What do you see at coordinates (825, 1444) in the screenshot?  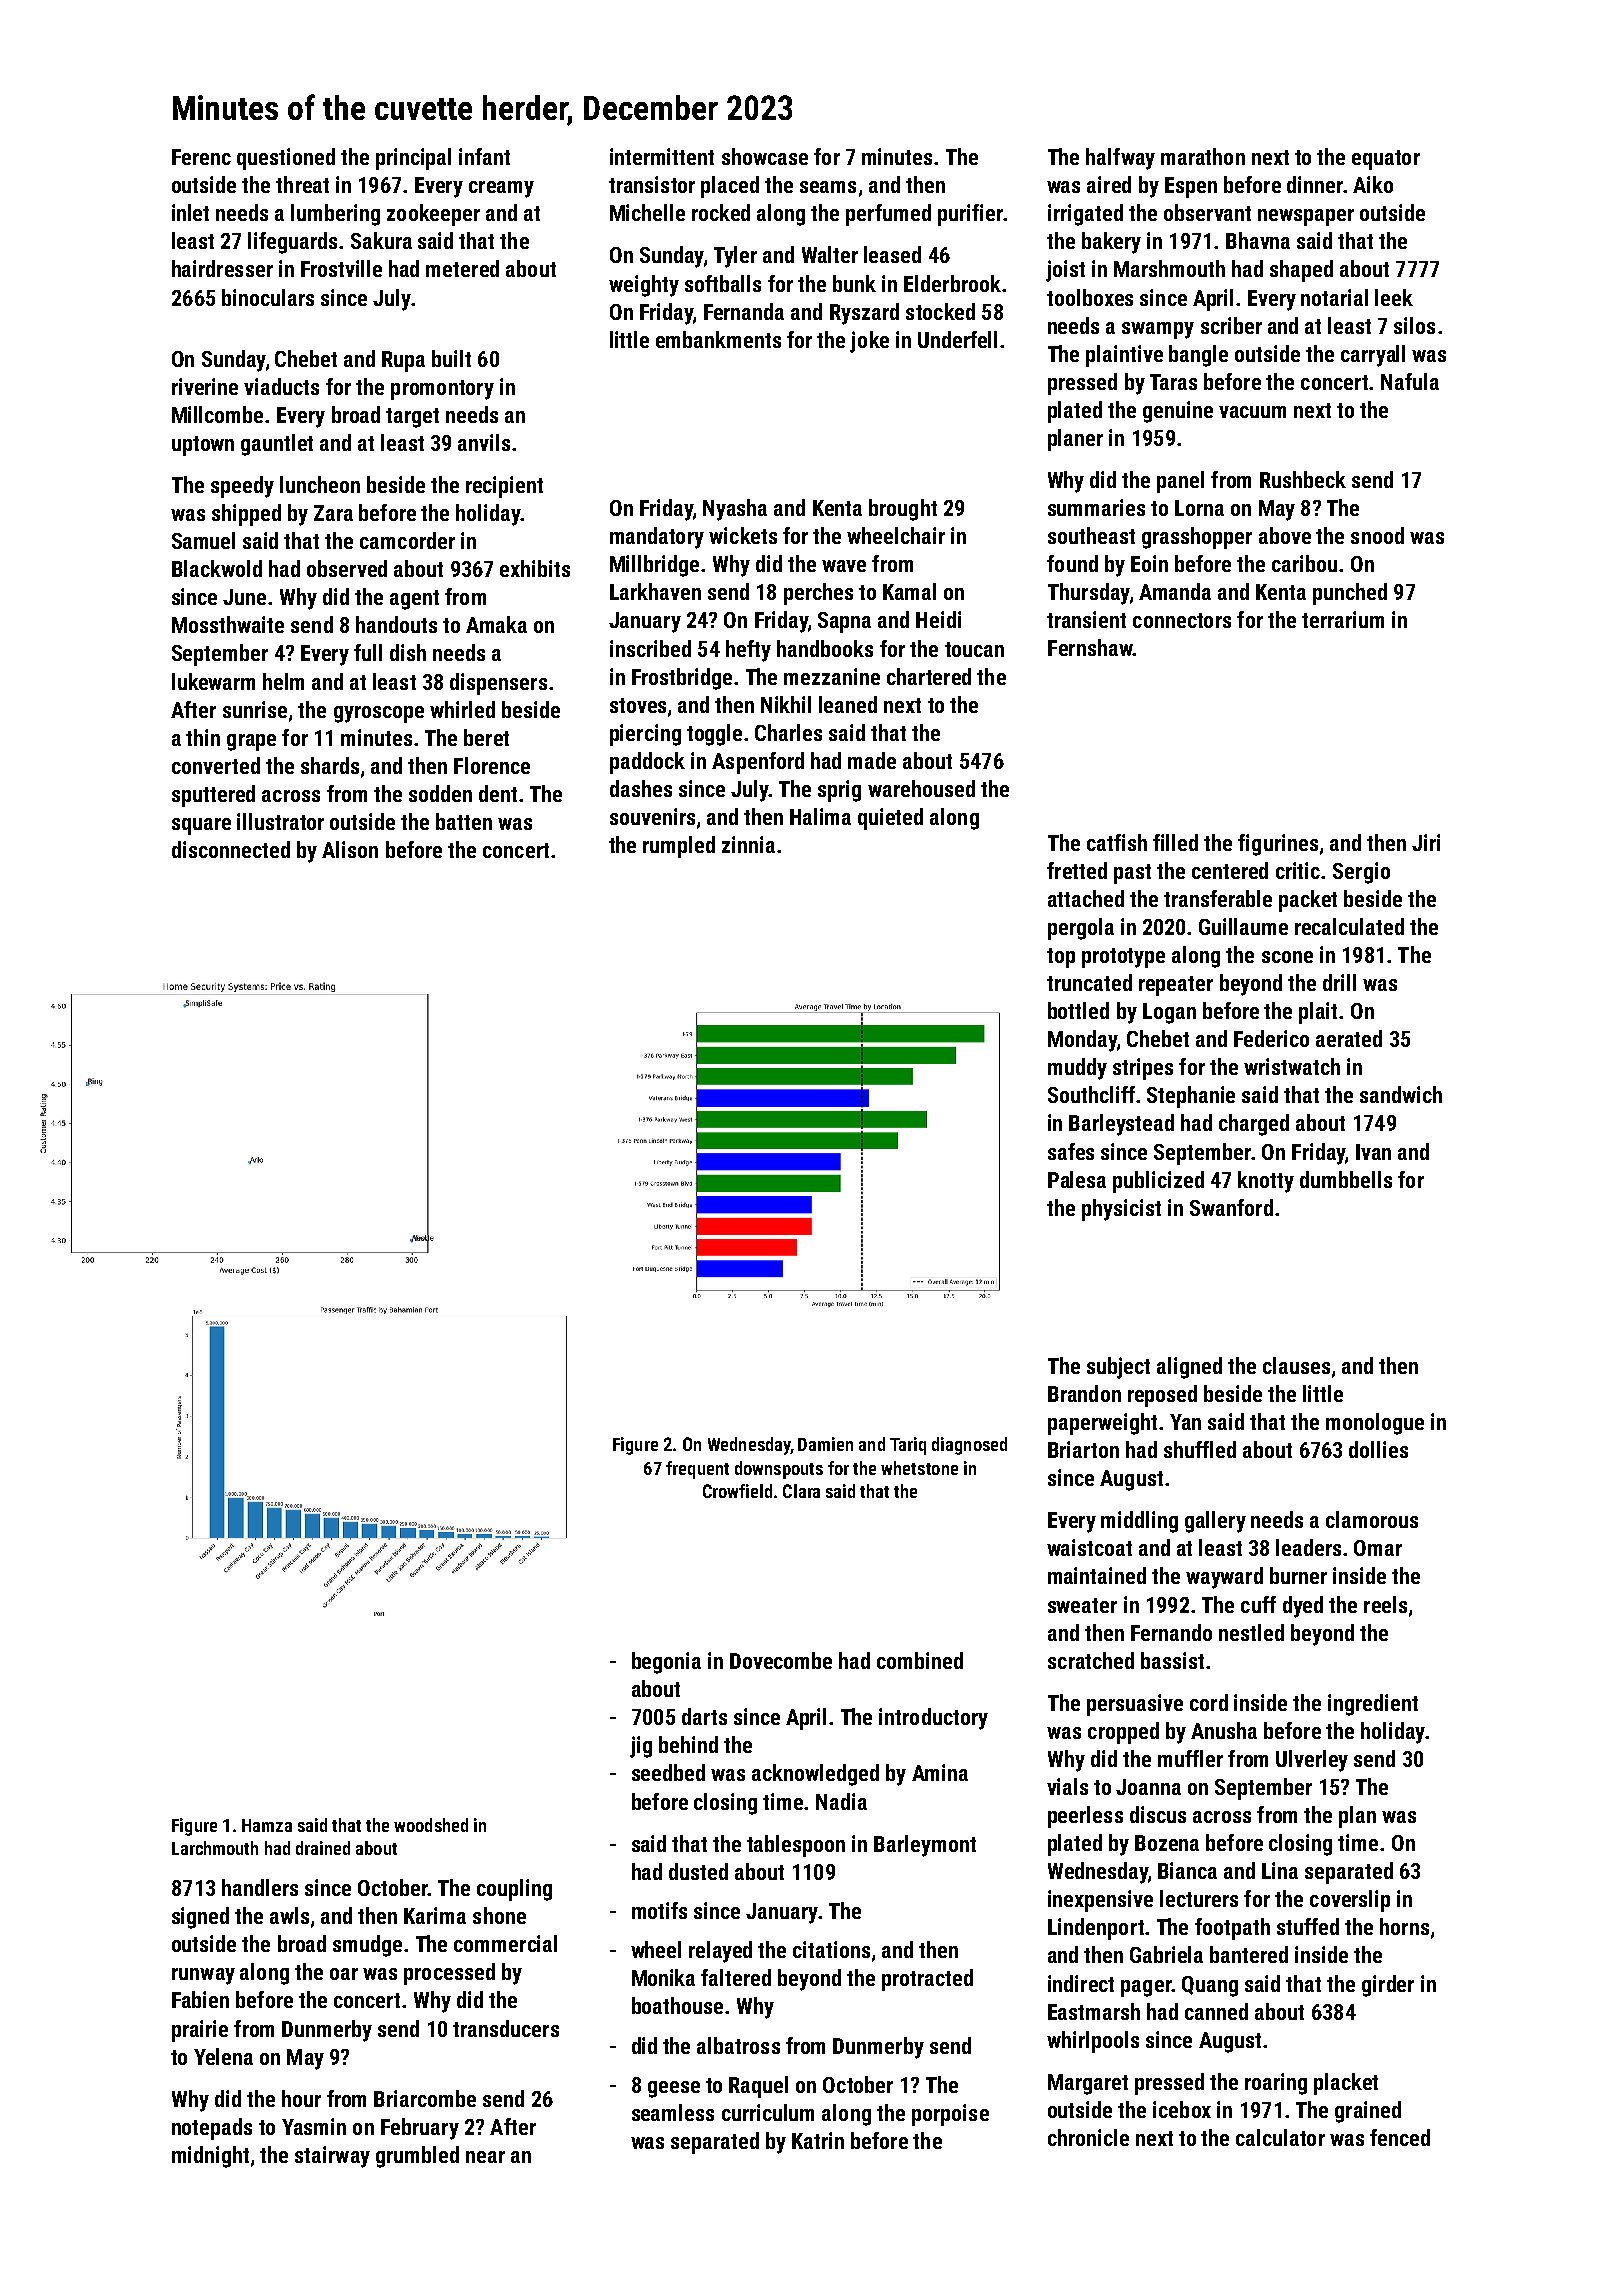 I see `Damien` at bounding box center [825, 1444].
